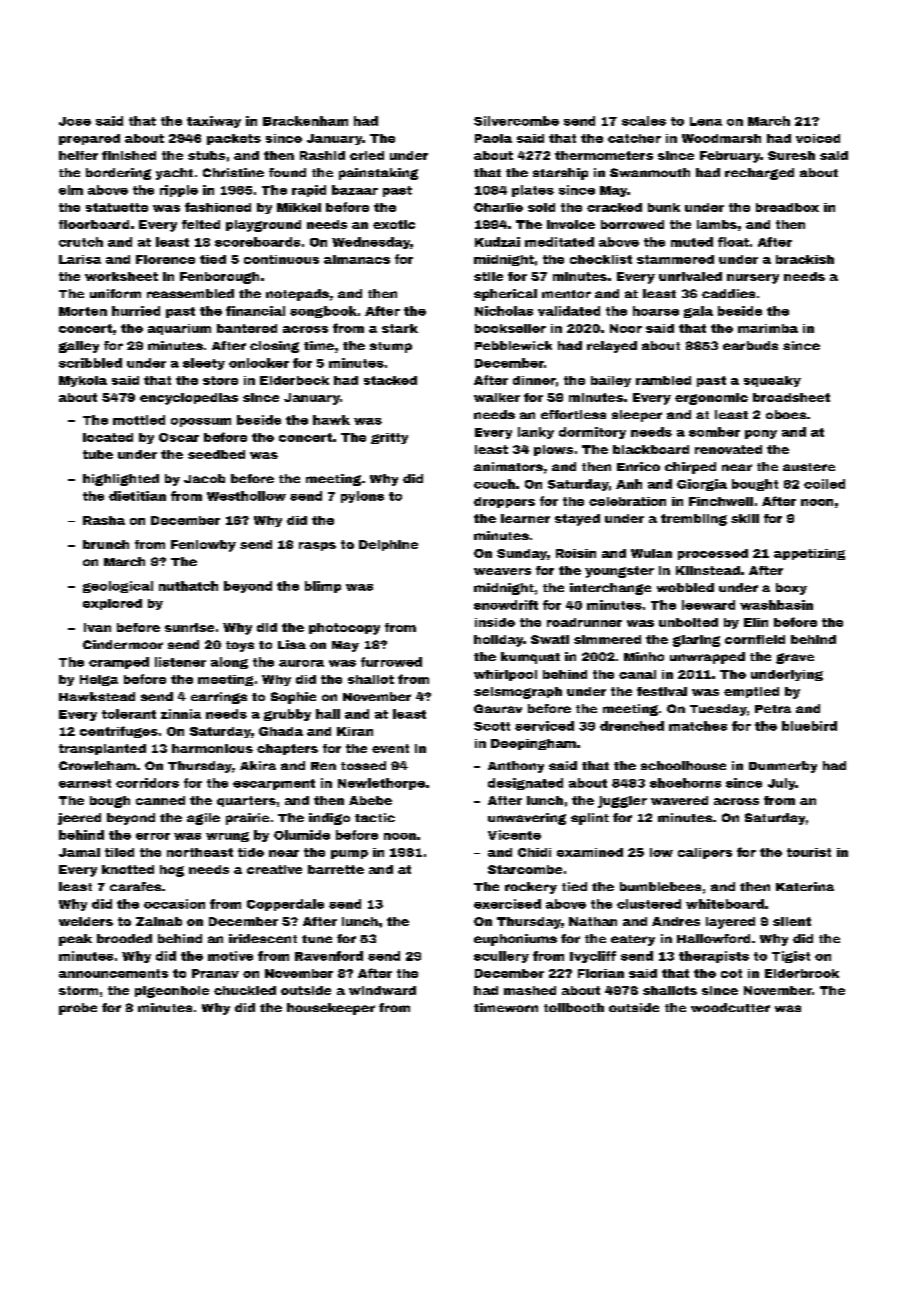  What do you see at coordinates (787, 207) in the screenshot?
I see `breadbox` at bounding box center [787, 207].
